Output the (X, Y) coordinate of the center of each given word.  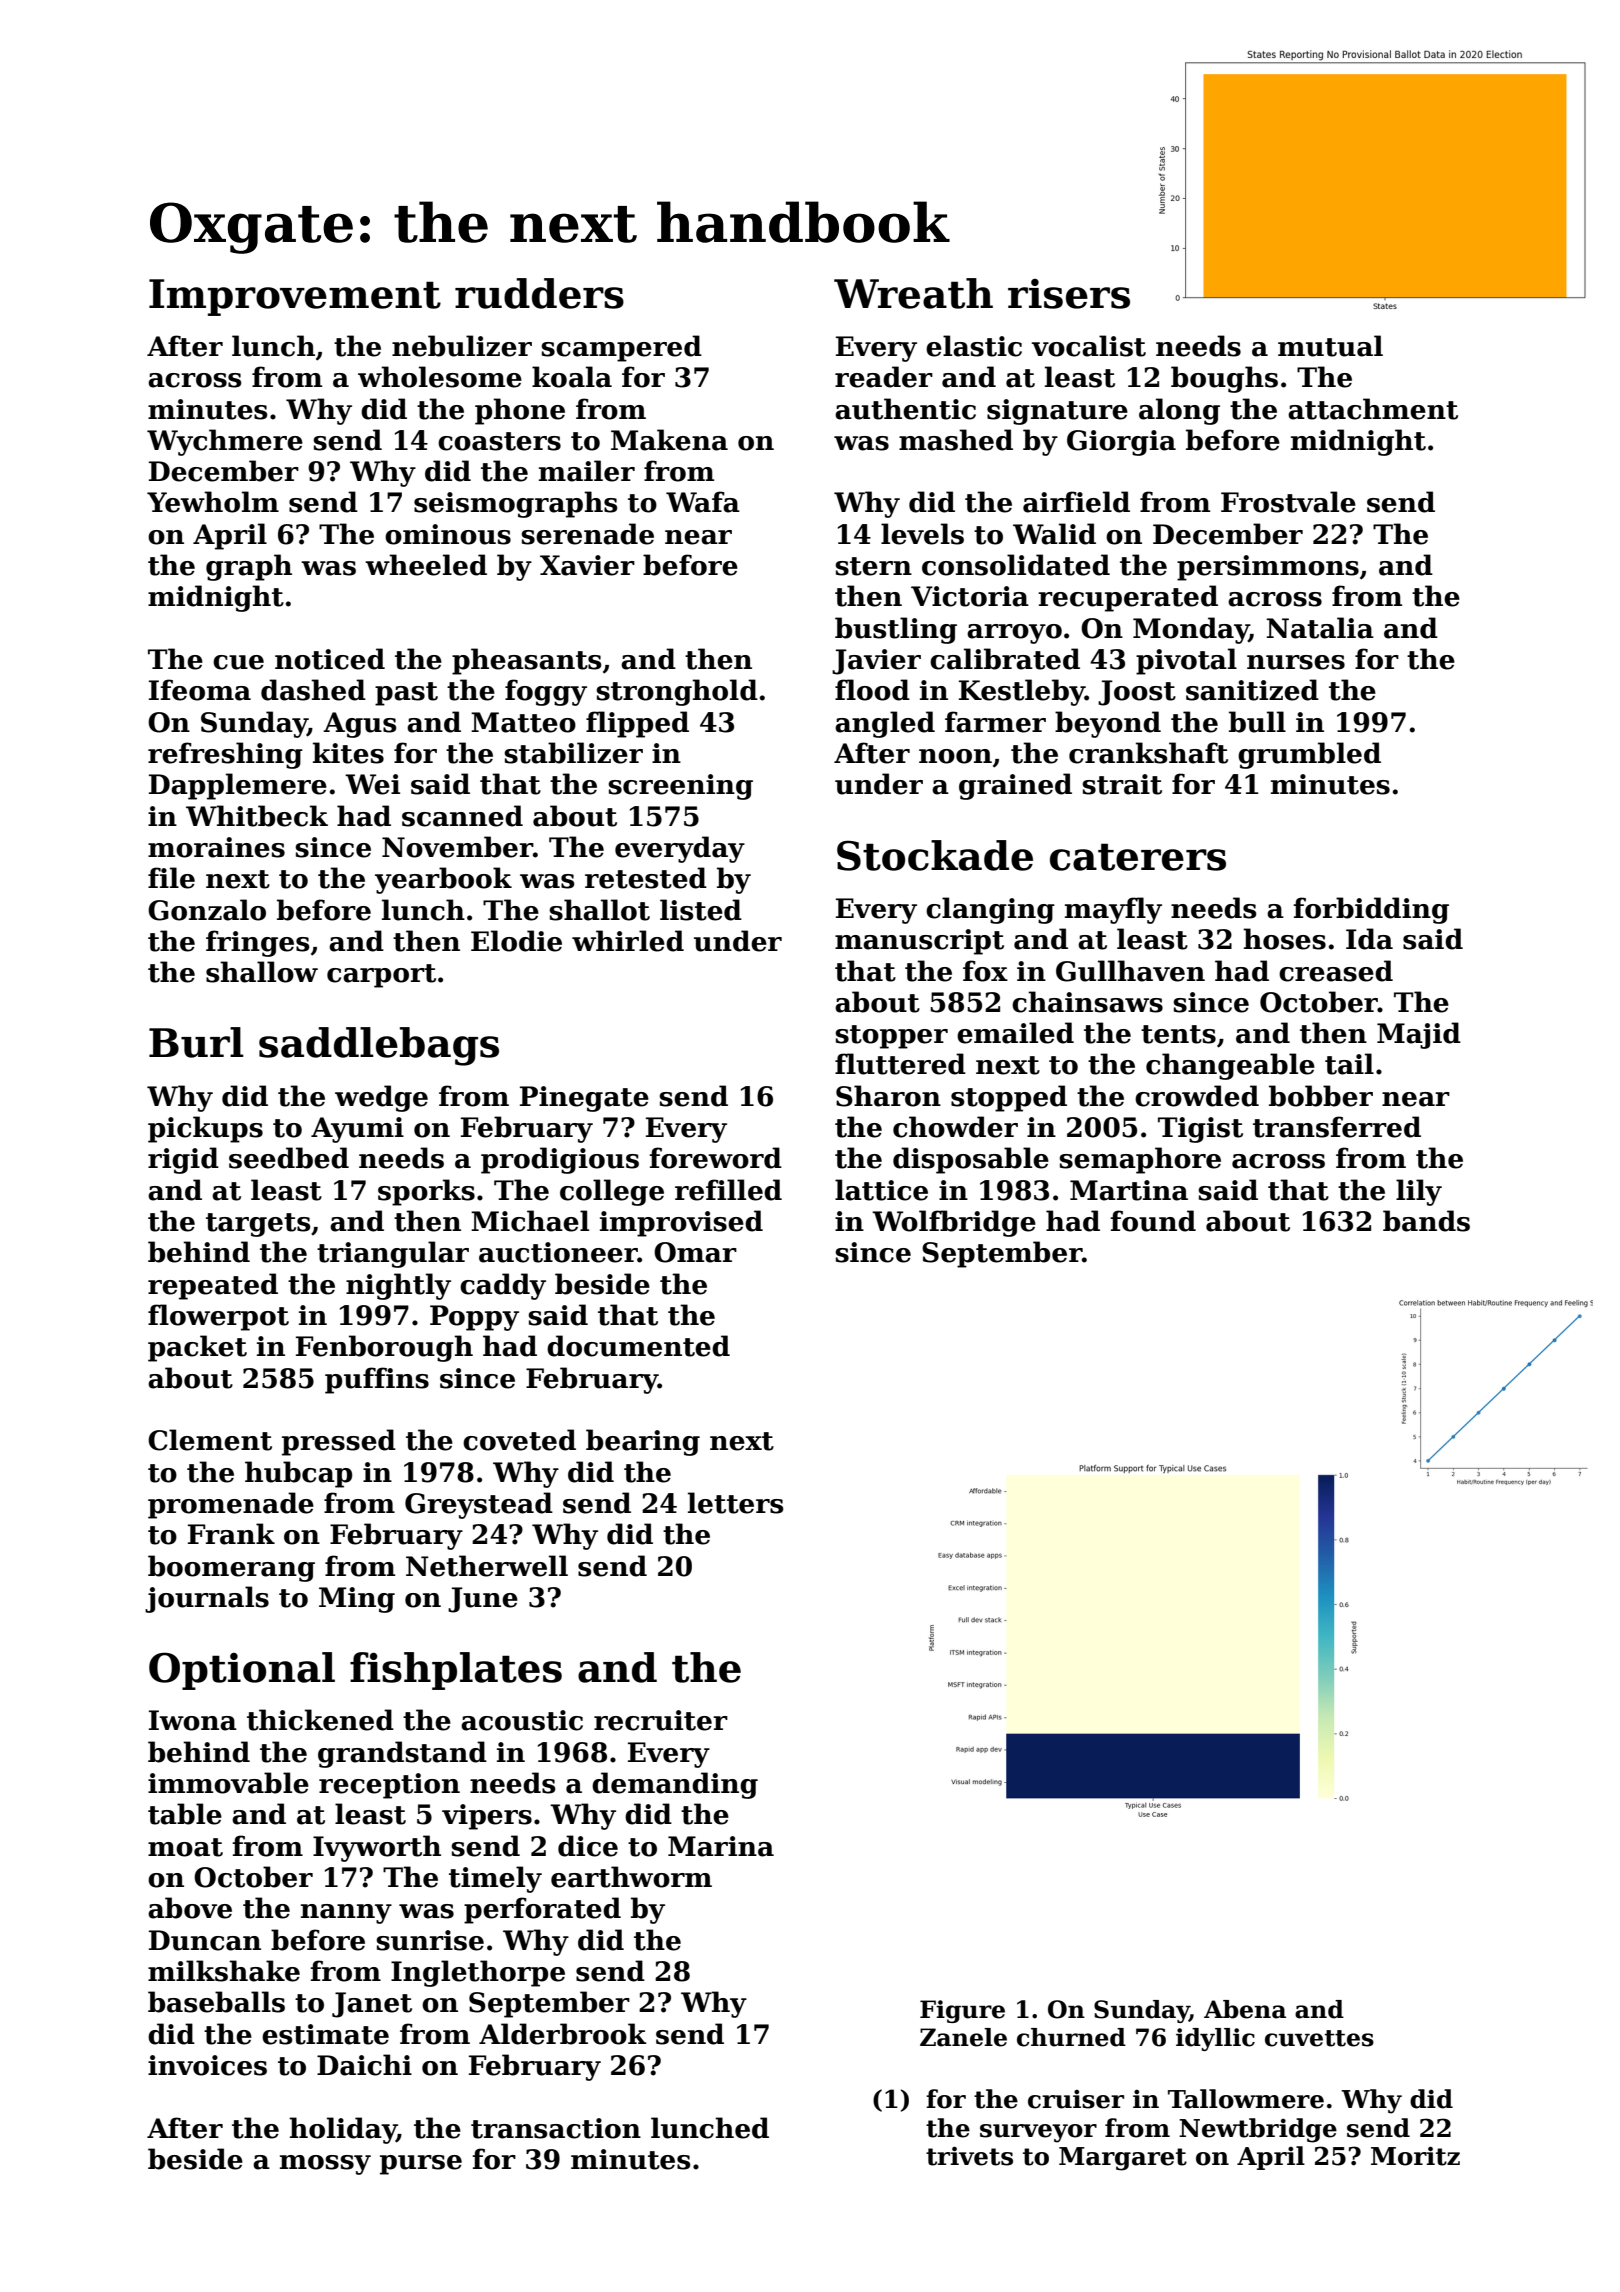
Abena (1245, 2009)
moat (185, 1847)
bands (1426, 1221)
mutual (1330, 346)
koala (572, 377)
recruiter (661, 1720)
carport (381, 976)
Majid (1419, 1035)
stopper (891, 1037)
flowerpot (218, 1317)
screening (680, 787)
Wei (372, 784)
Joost (1137, 693)
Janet (372, 2005)
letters (735, 1503)
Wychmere (225, 442)
